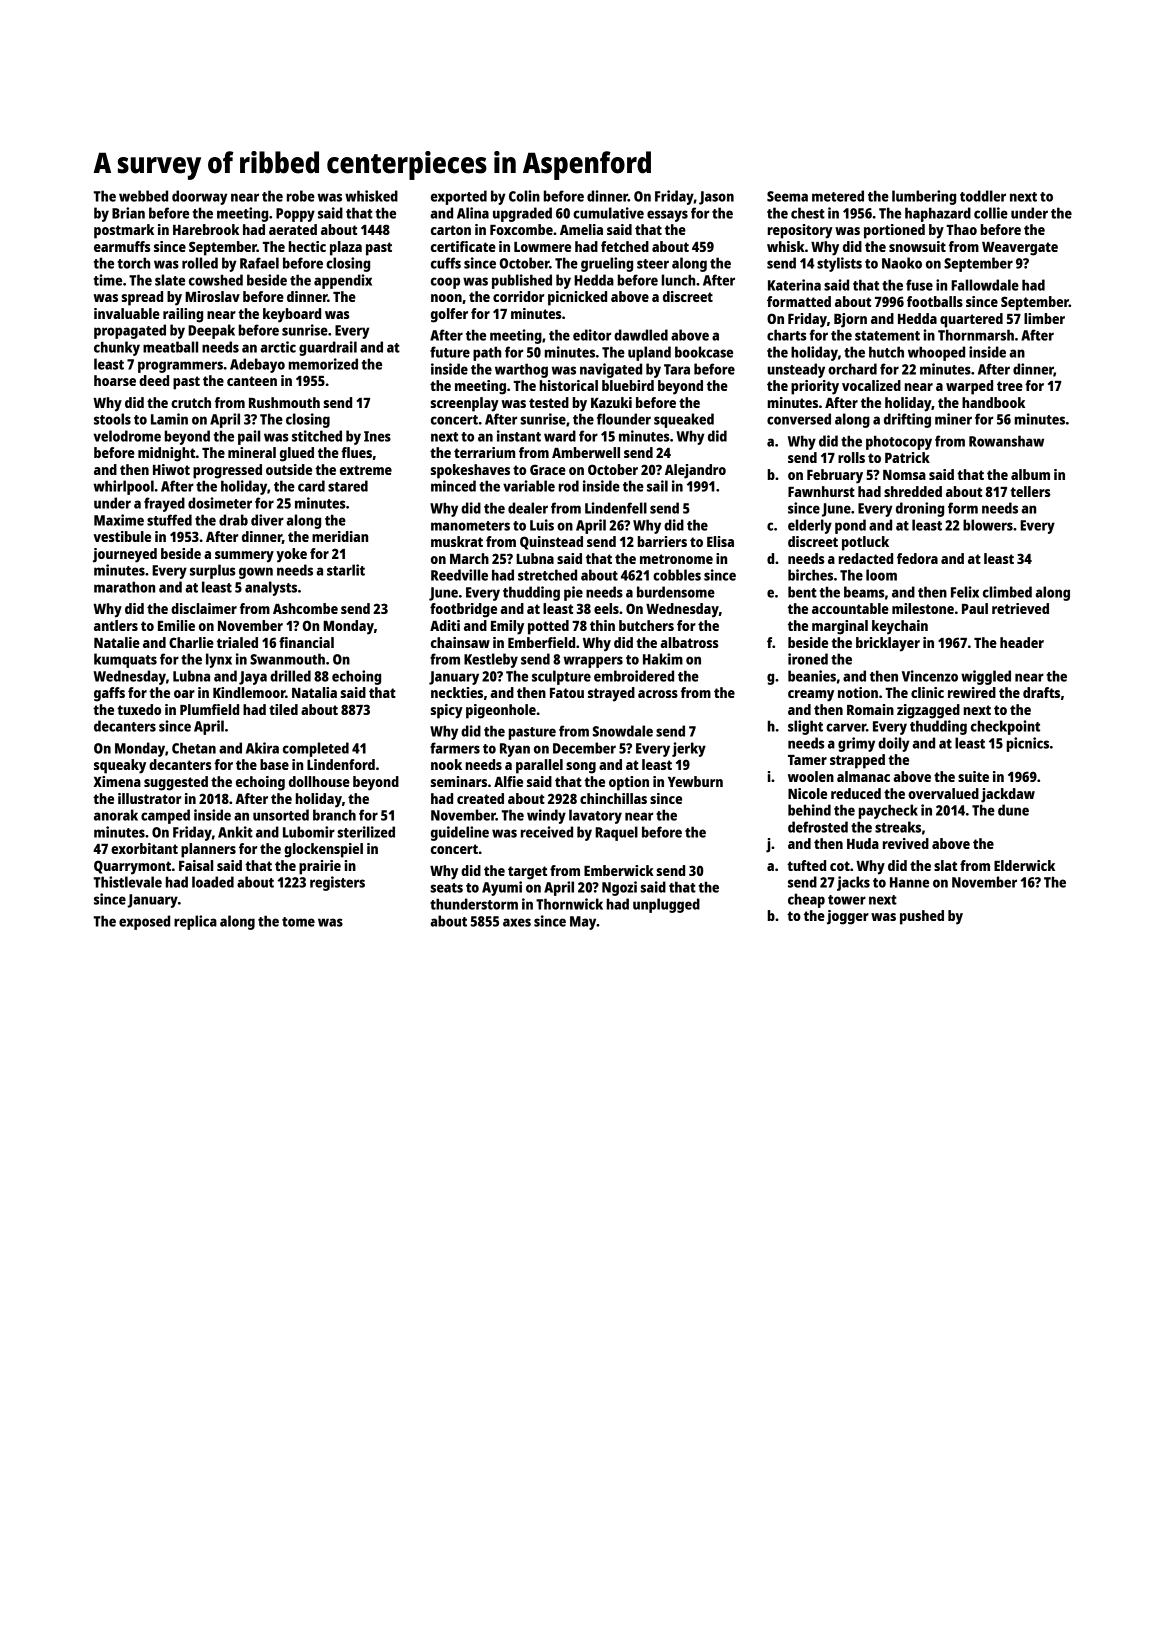  Describe the element at coordinates (608, 213) in the screenshot. I see `cumulative` at that location.
